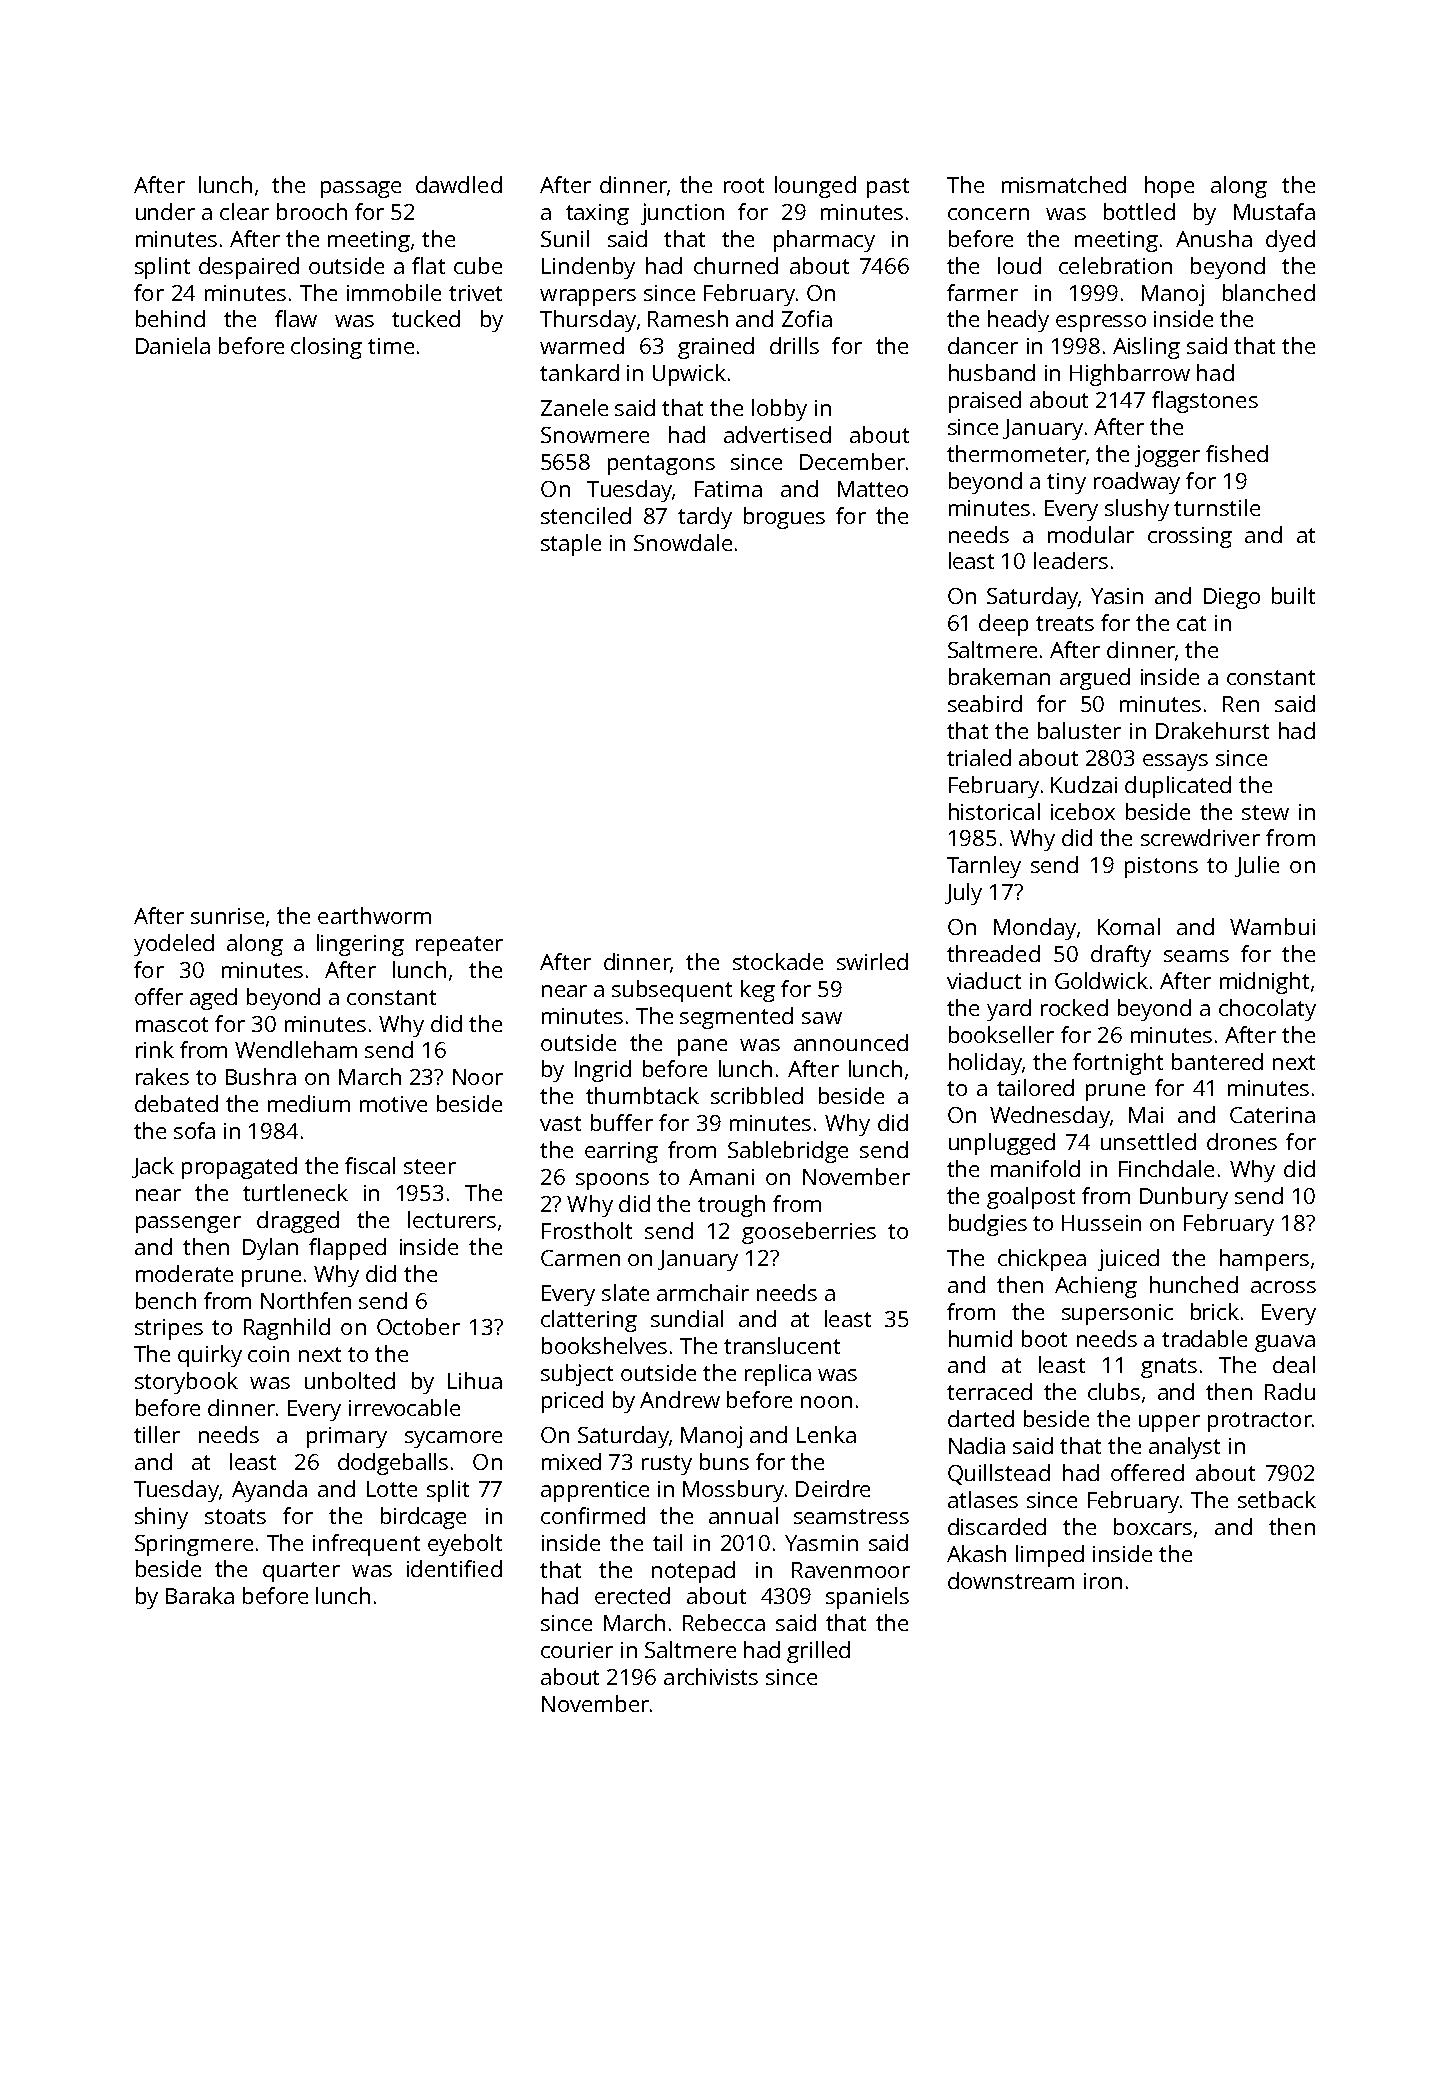  What do you see at coordinates (711, 1676) in the screenshot?
I see `archivists` at bounding box center [711, 1676].
